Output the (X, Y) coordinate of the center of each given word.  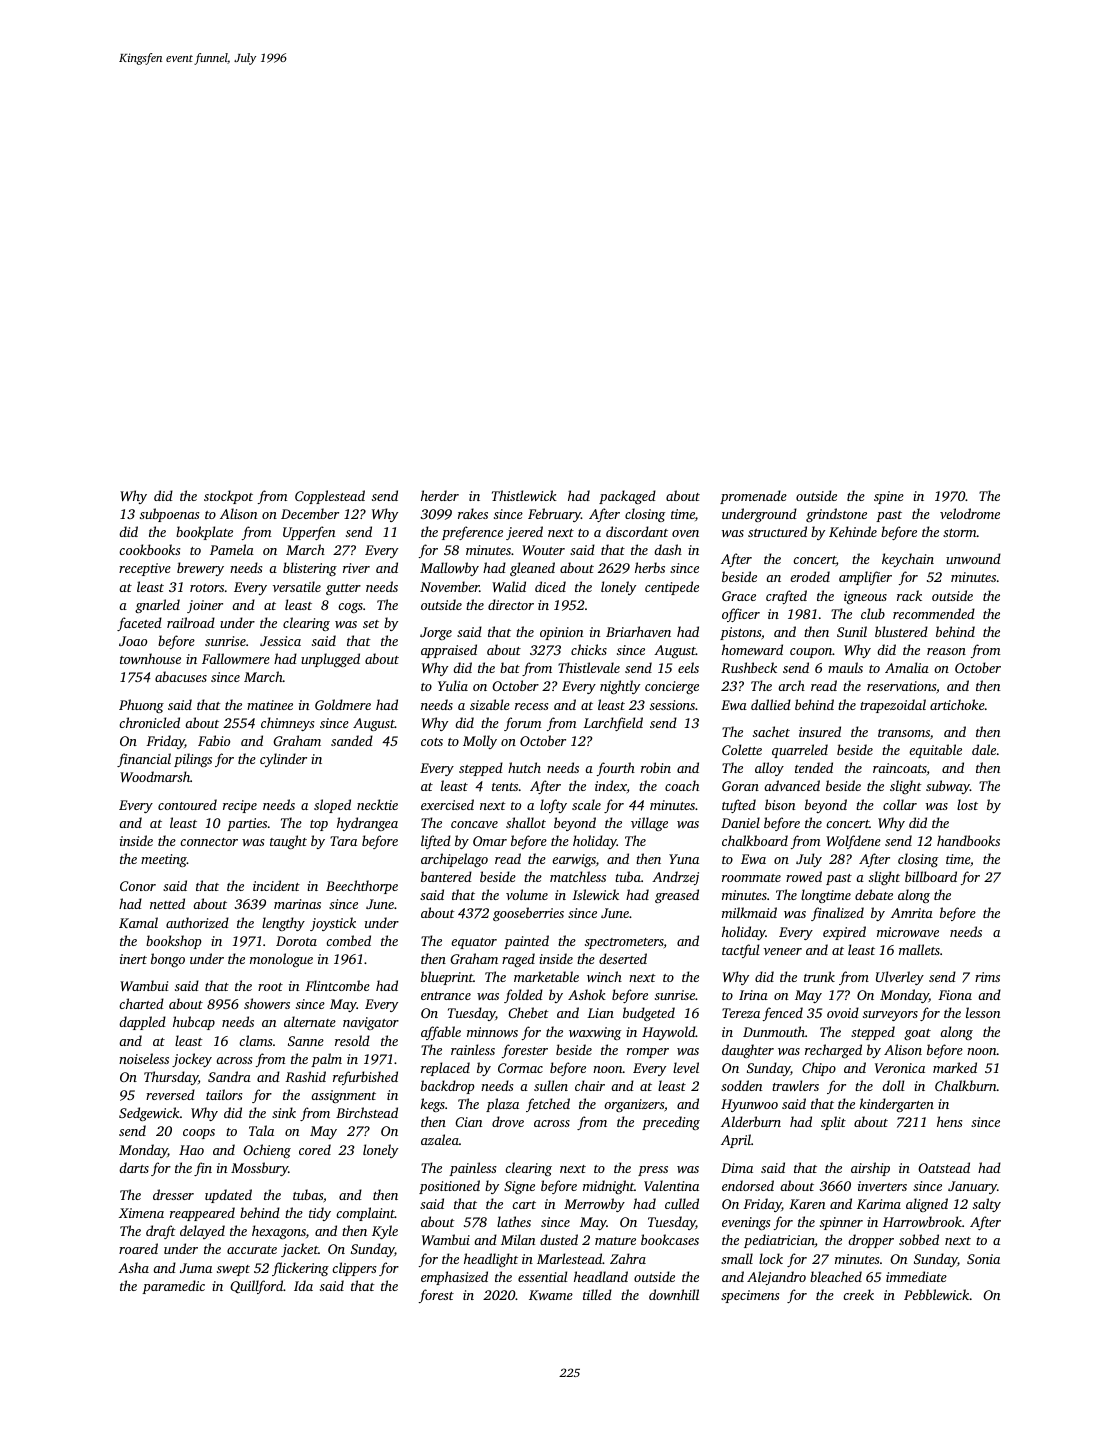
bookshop (174, 942)
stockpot (228, 497)
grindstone (836, 515)
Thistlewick (524, 495)
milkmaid (749, 912)
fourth (615, 769)
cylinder (283, 760)
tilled (597, 1294)
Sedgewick (149, 1114)
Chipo (819, 1069)
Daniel (740, 822)
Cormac (520, 1068)
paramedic (173, 1287)
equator (474, 943)
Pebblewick (937, 1294)
